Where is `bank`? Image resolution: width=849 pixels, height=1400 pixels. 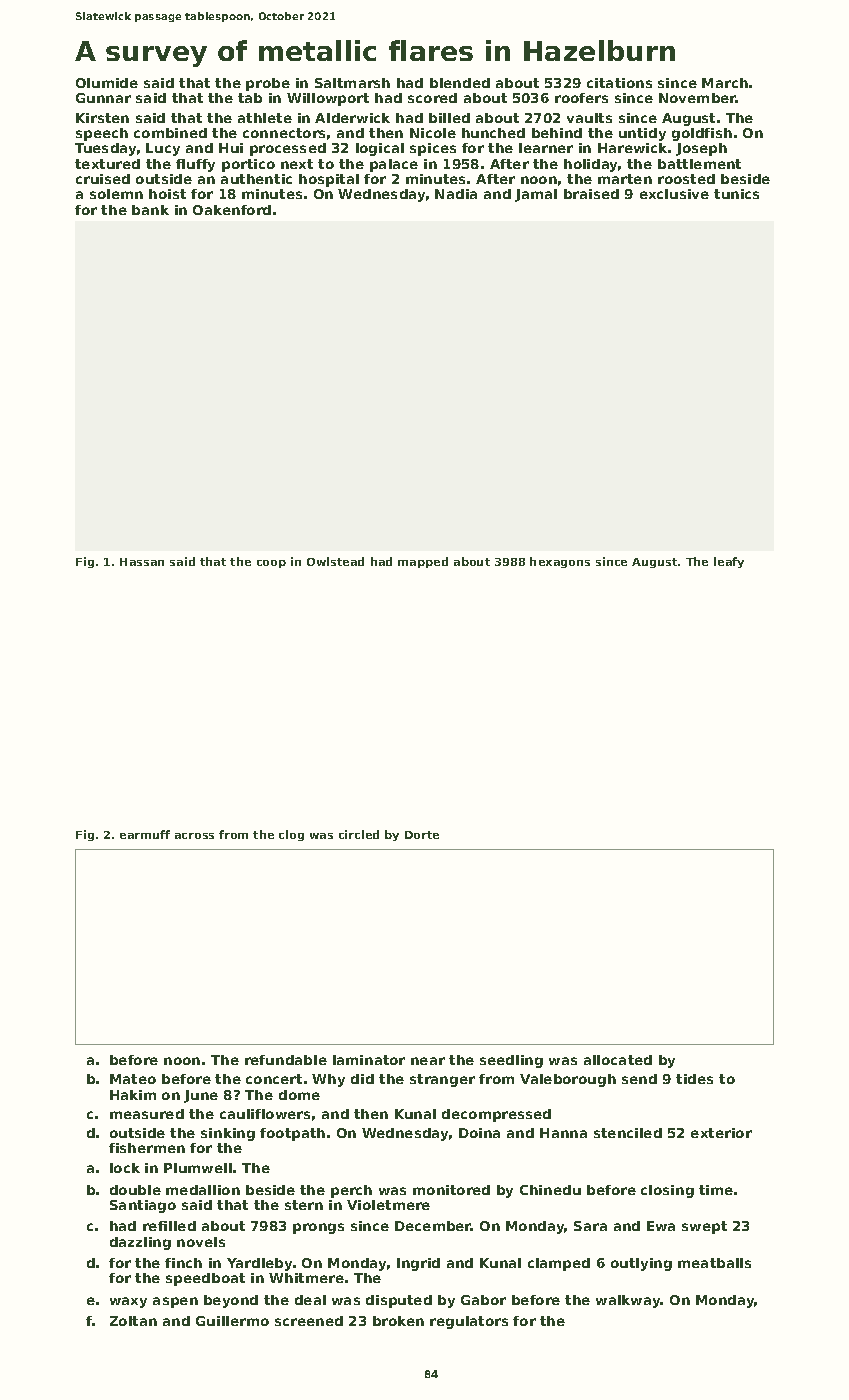 bank is located at coordinates (150, 210).
